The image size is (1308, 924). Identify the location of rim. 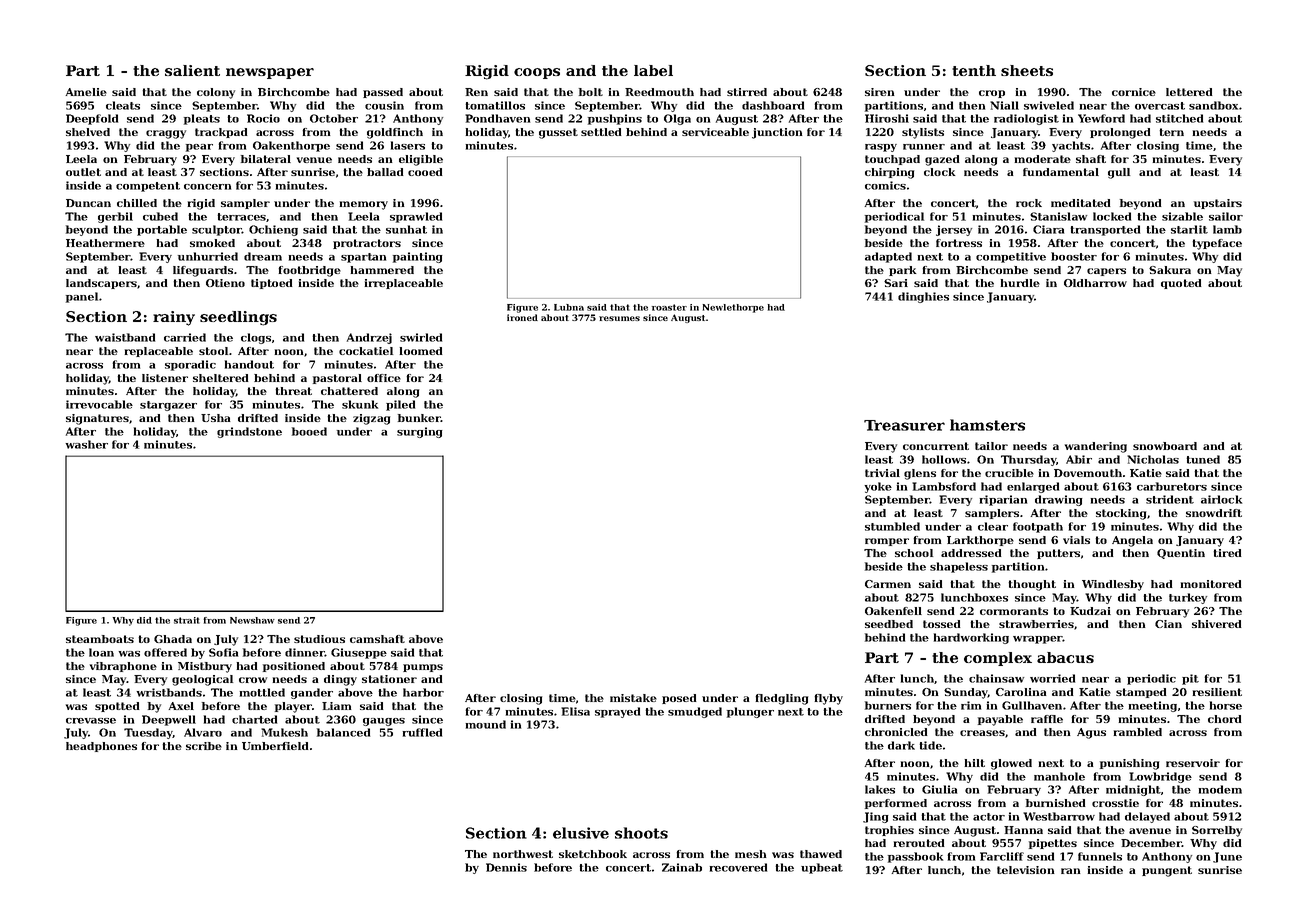
(971, 705).
